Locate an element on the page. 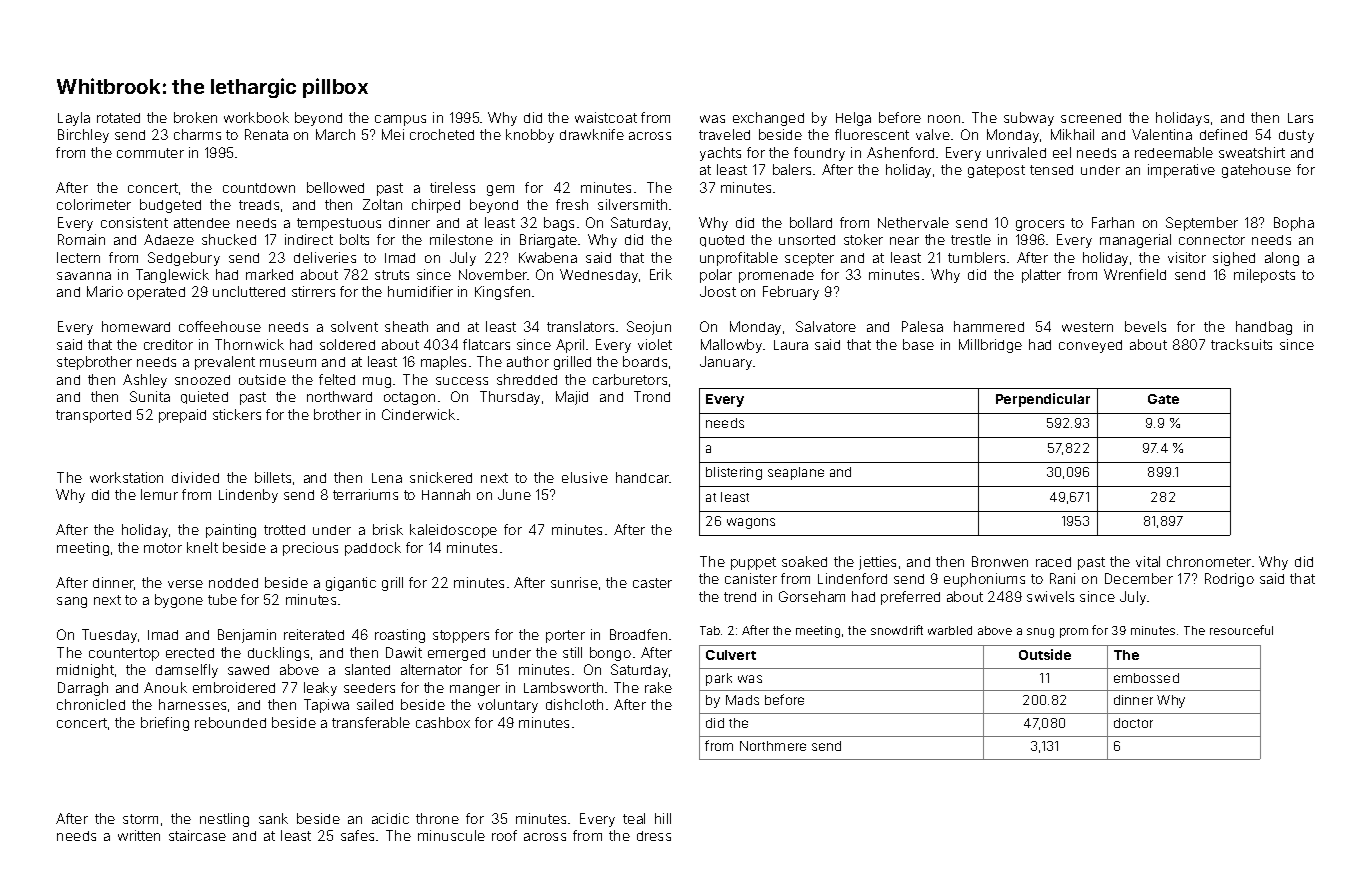 This page has width=1372, height=887. handbag is located at coordinates (1264, 328).
